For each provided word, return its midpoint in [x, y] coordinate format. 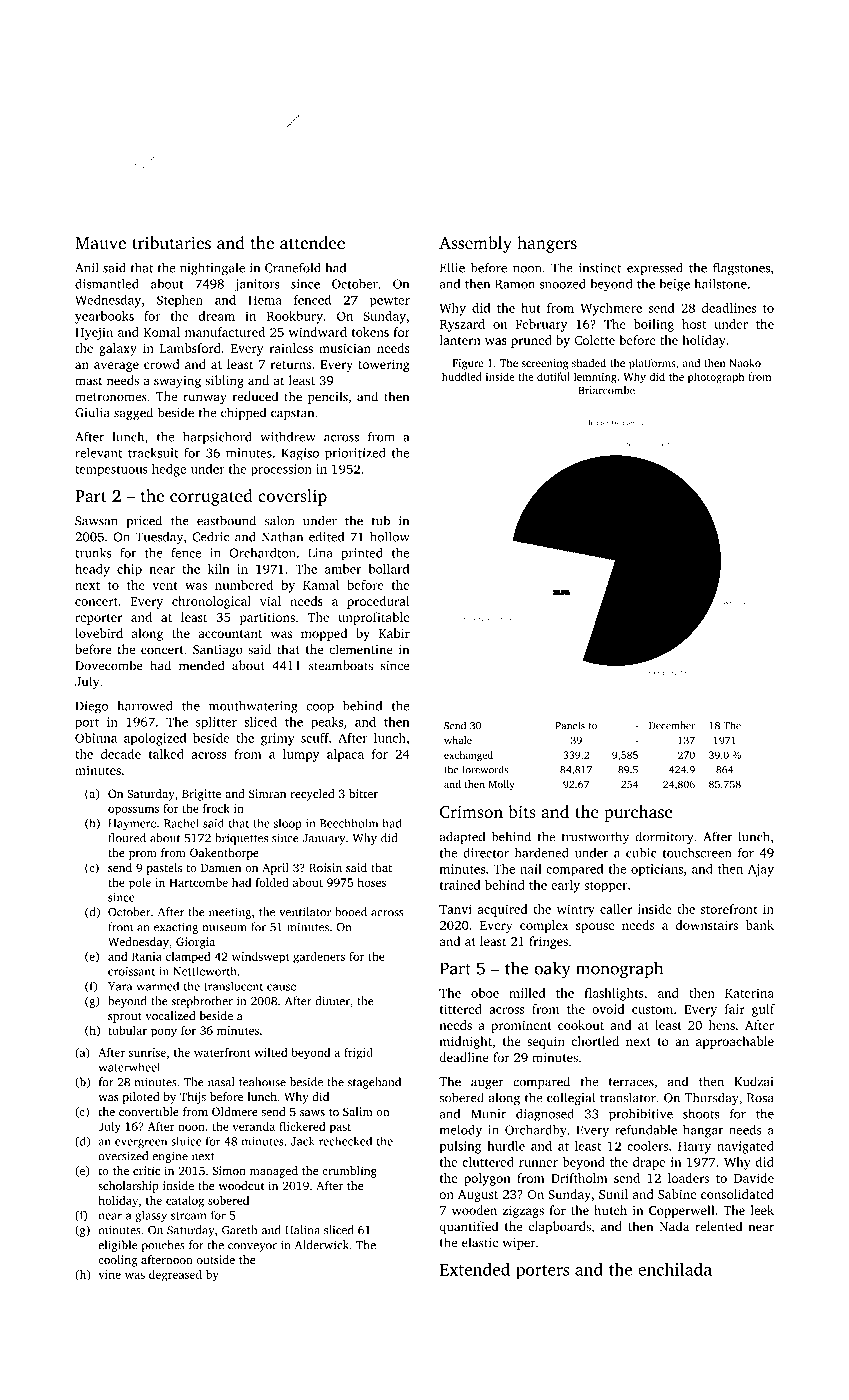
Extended [475, 1269]
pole [140, 884]
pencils [328, 397]
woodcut [241, 1185]
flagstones [741, 269]
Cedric [211, 536]
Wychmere [611, 309]
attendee [312, 242]
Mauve [100, 243]
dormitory [664, 838]
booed [351, 912]
